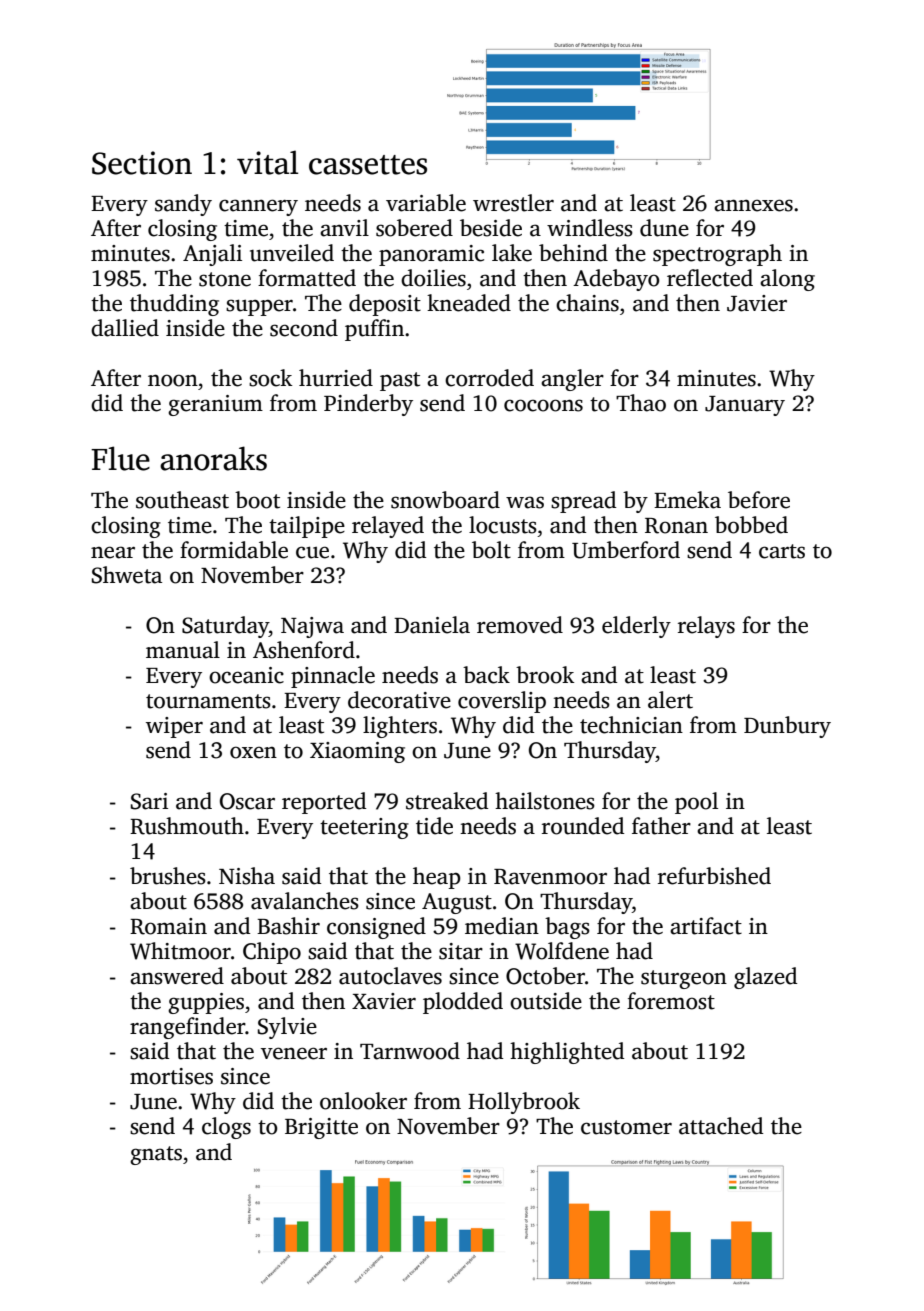 This document has height=1311, width=924. I want to click on gnats, so click(156, 1155).
